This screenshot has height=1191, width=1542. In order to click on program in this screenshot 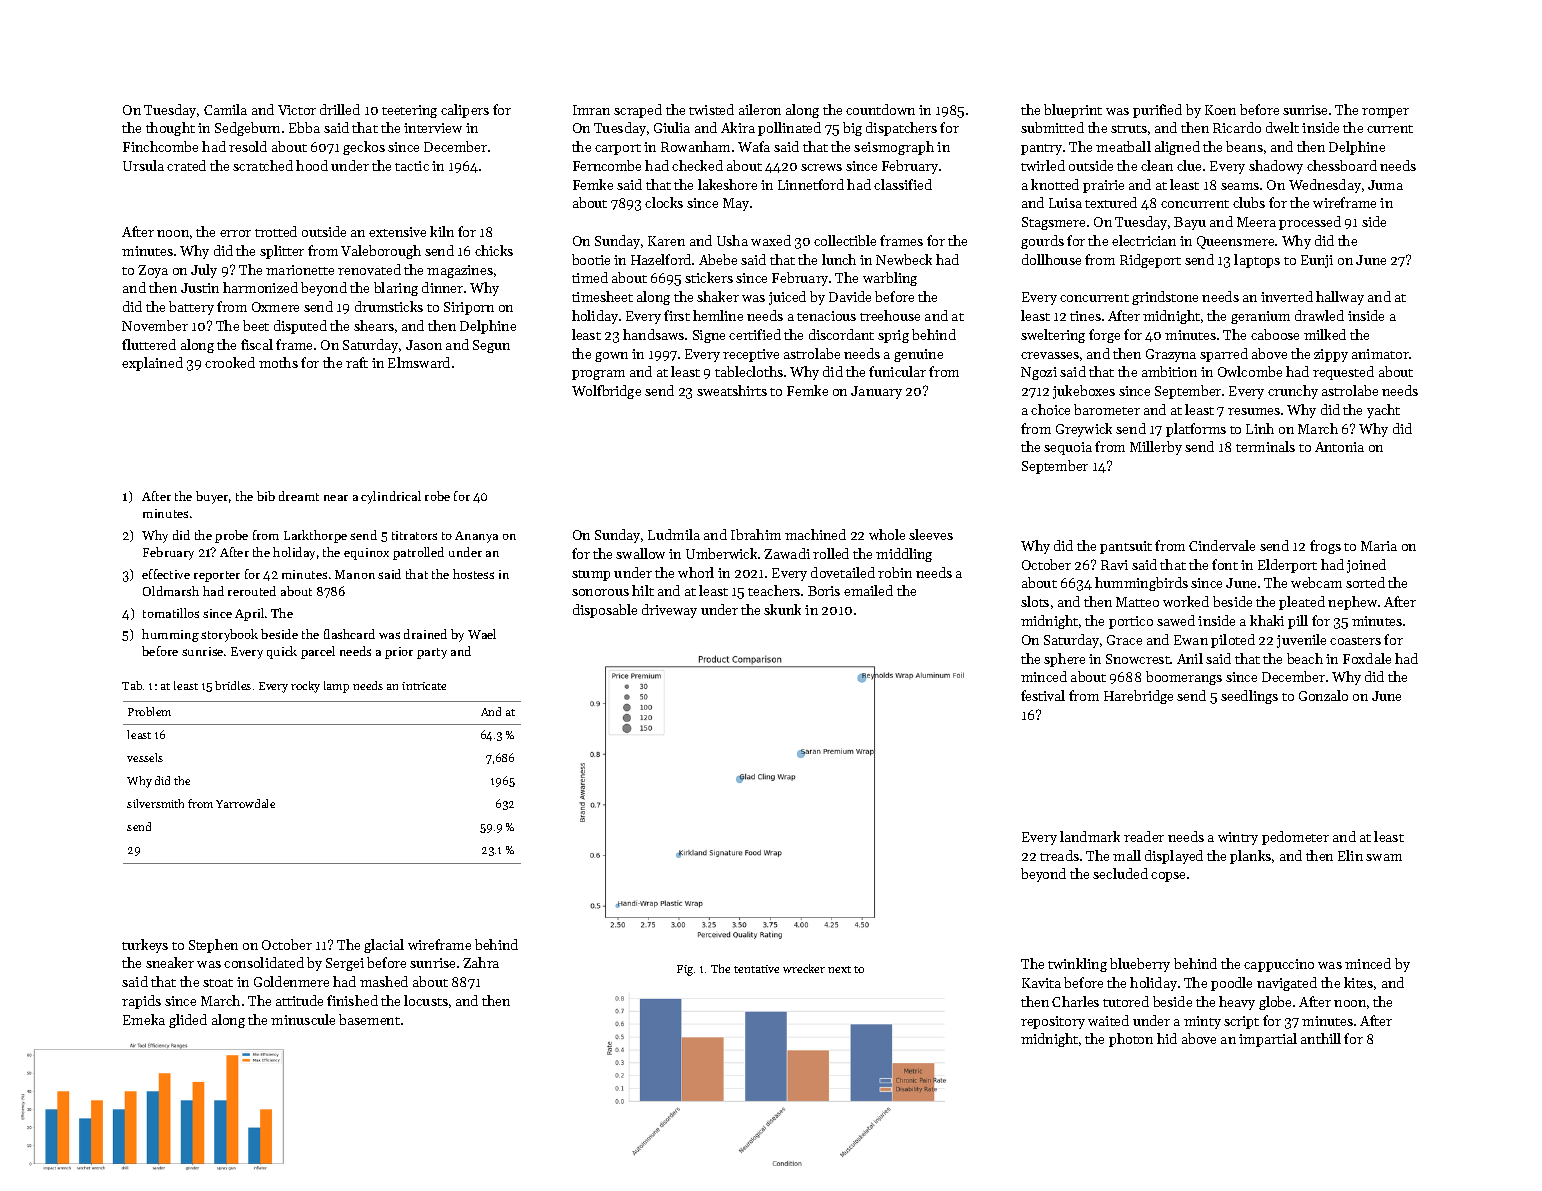, I will do `click(598, 375)`.
